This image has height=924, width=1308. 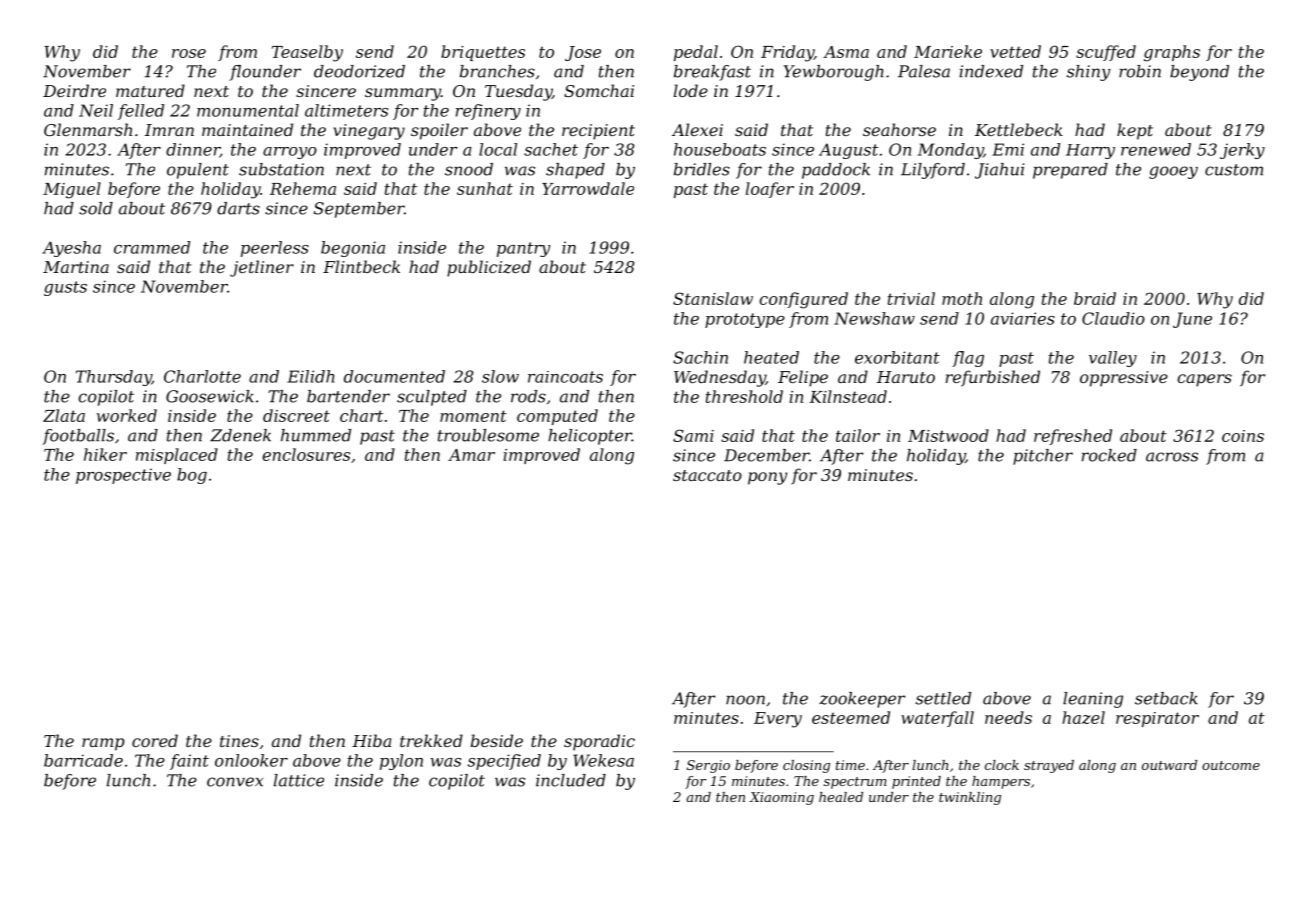 I want to click on Mistwood, so click(x=948, y=435).
